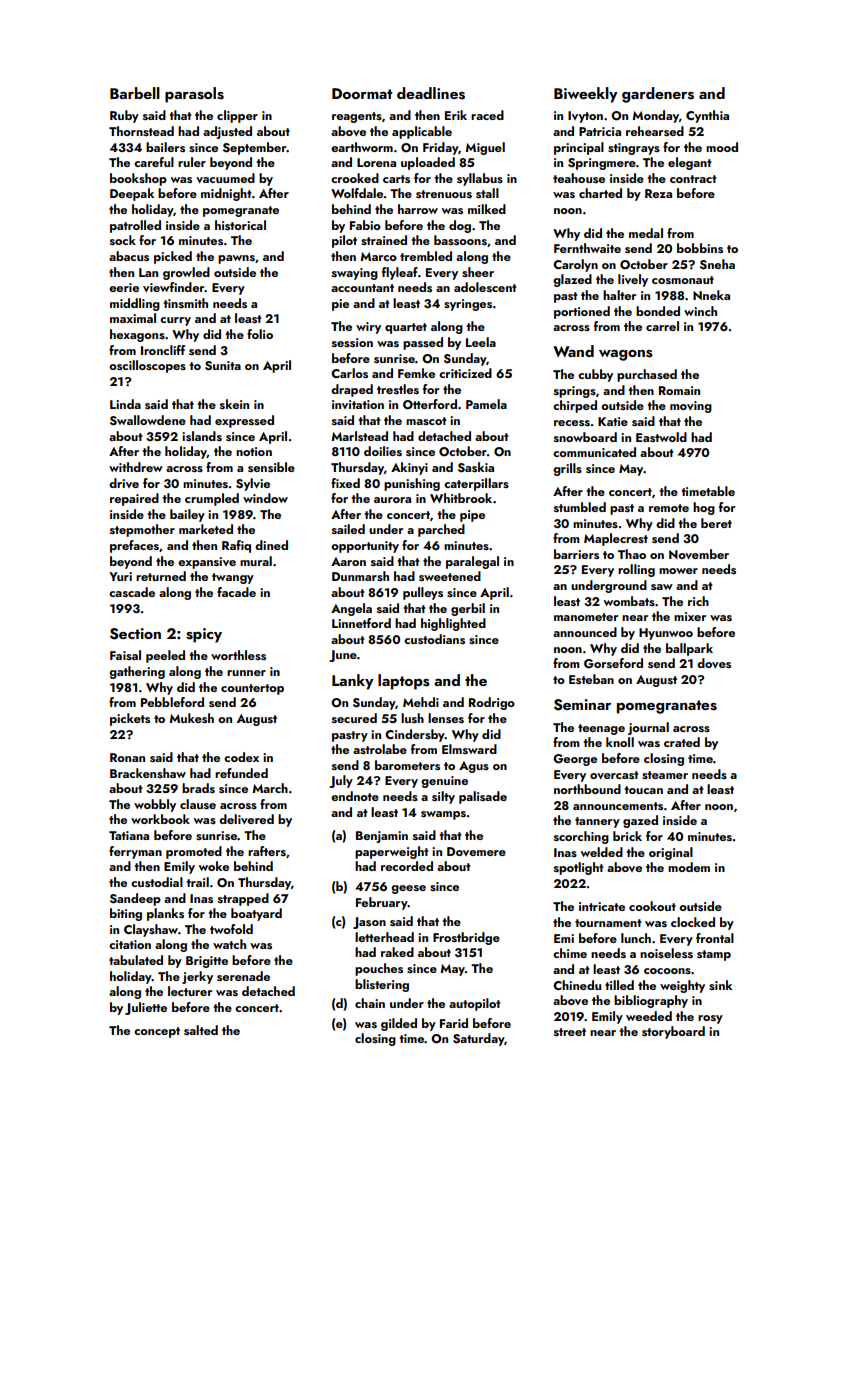 The image size is (849, 1400). Describe the element at coordinates (246, 819) in the page. I see `delivered` at that location.
